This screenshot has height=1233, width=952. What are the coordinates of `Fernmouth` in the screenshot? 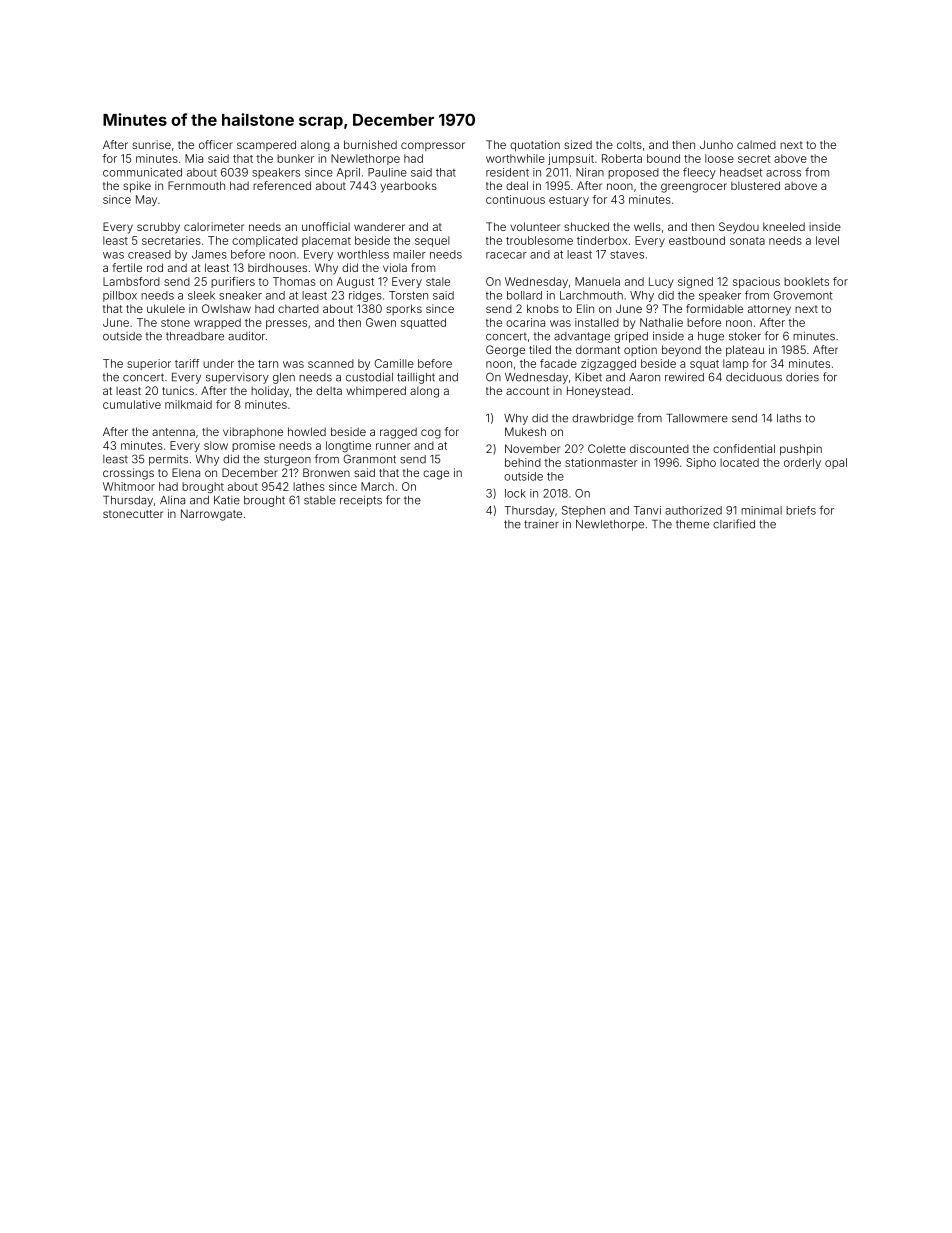 It's located at (196, 185).
